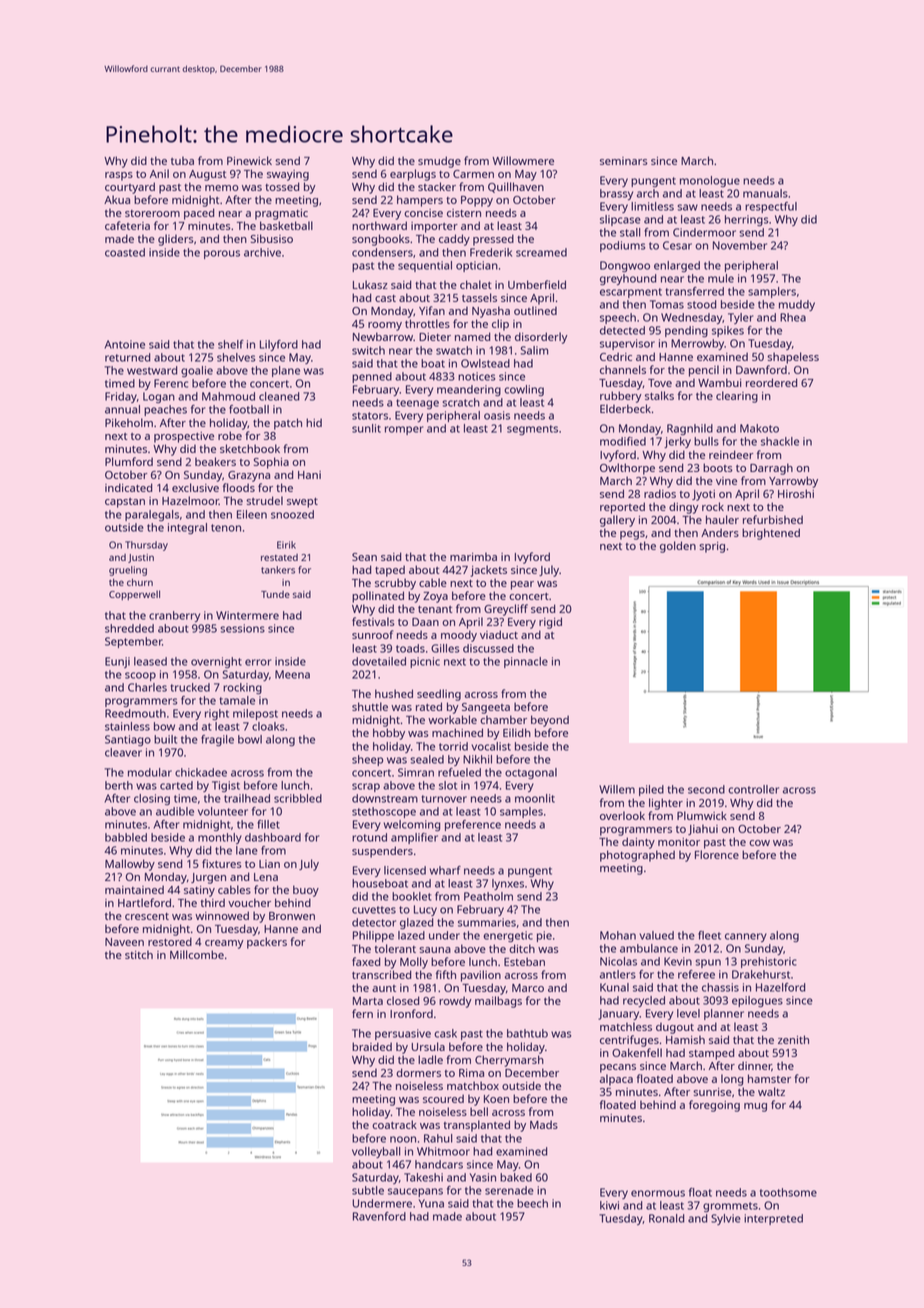 This document has height=1308, width=924. Describe the element at coordinates (769, 962) in the document. I see `prehistoric` at that location.
